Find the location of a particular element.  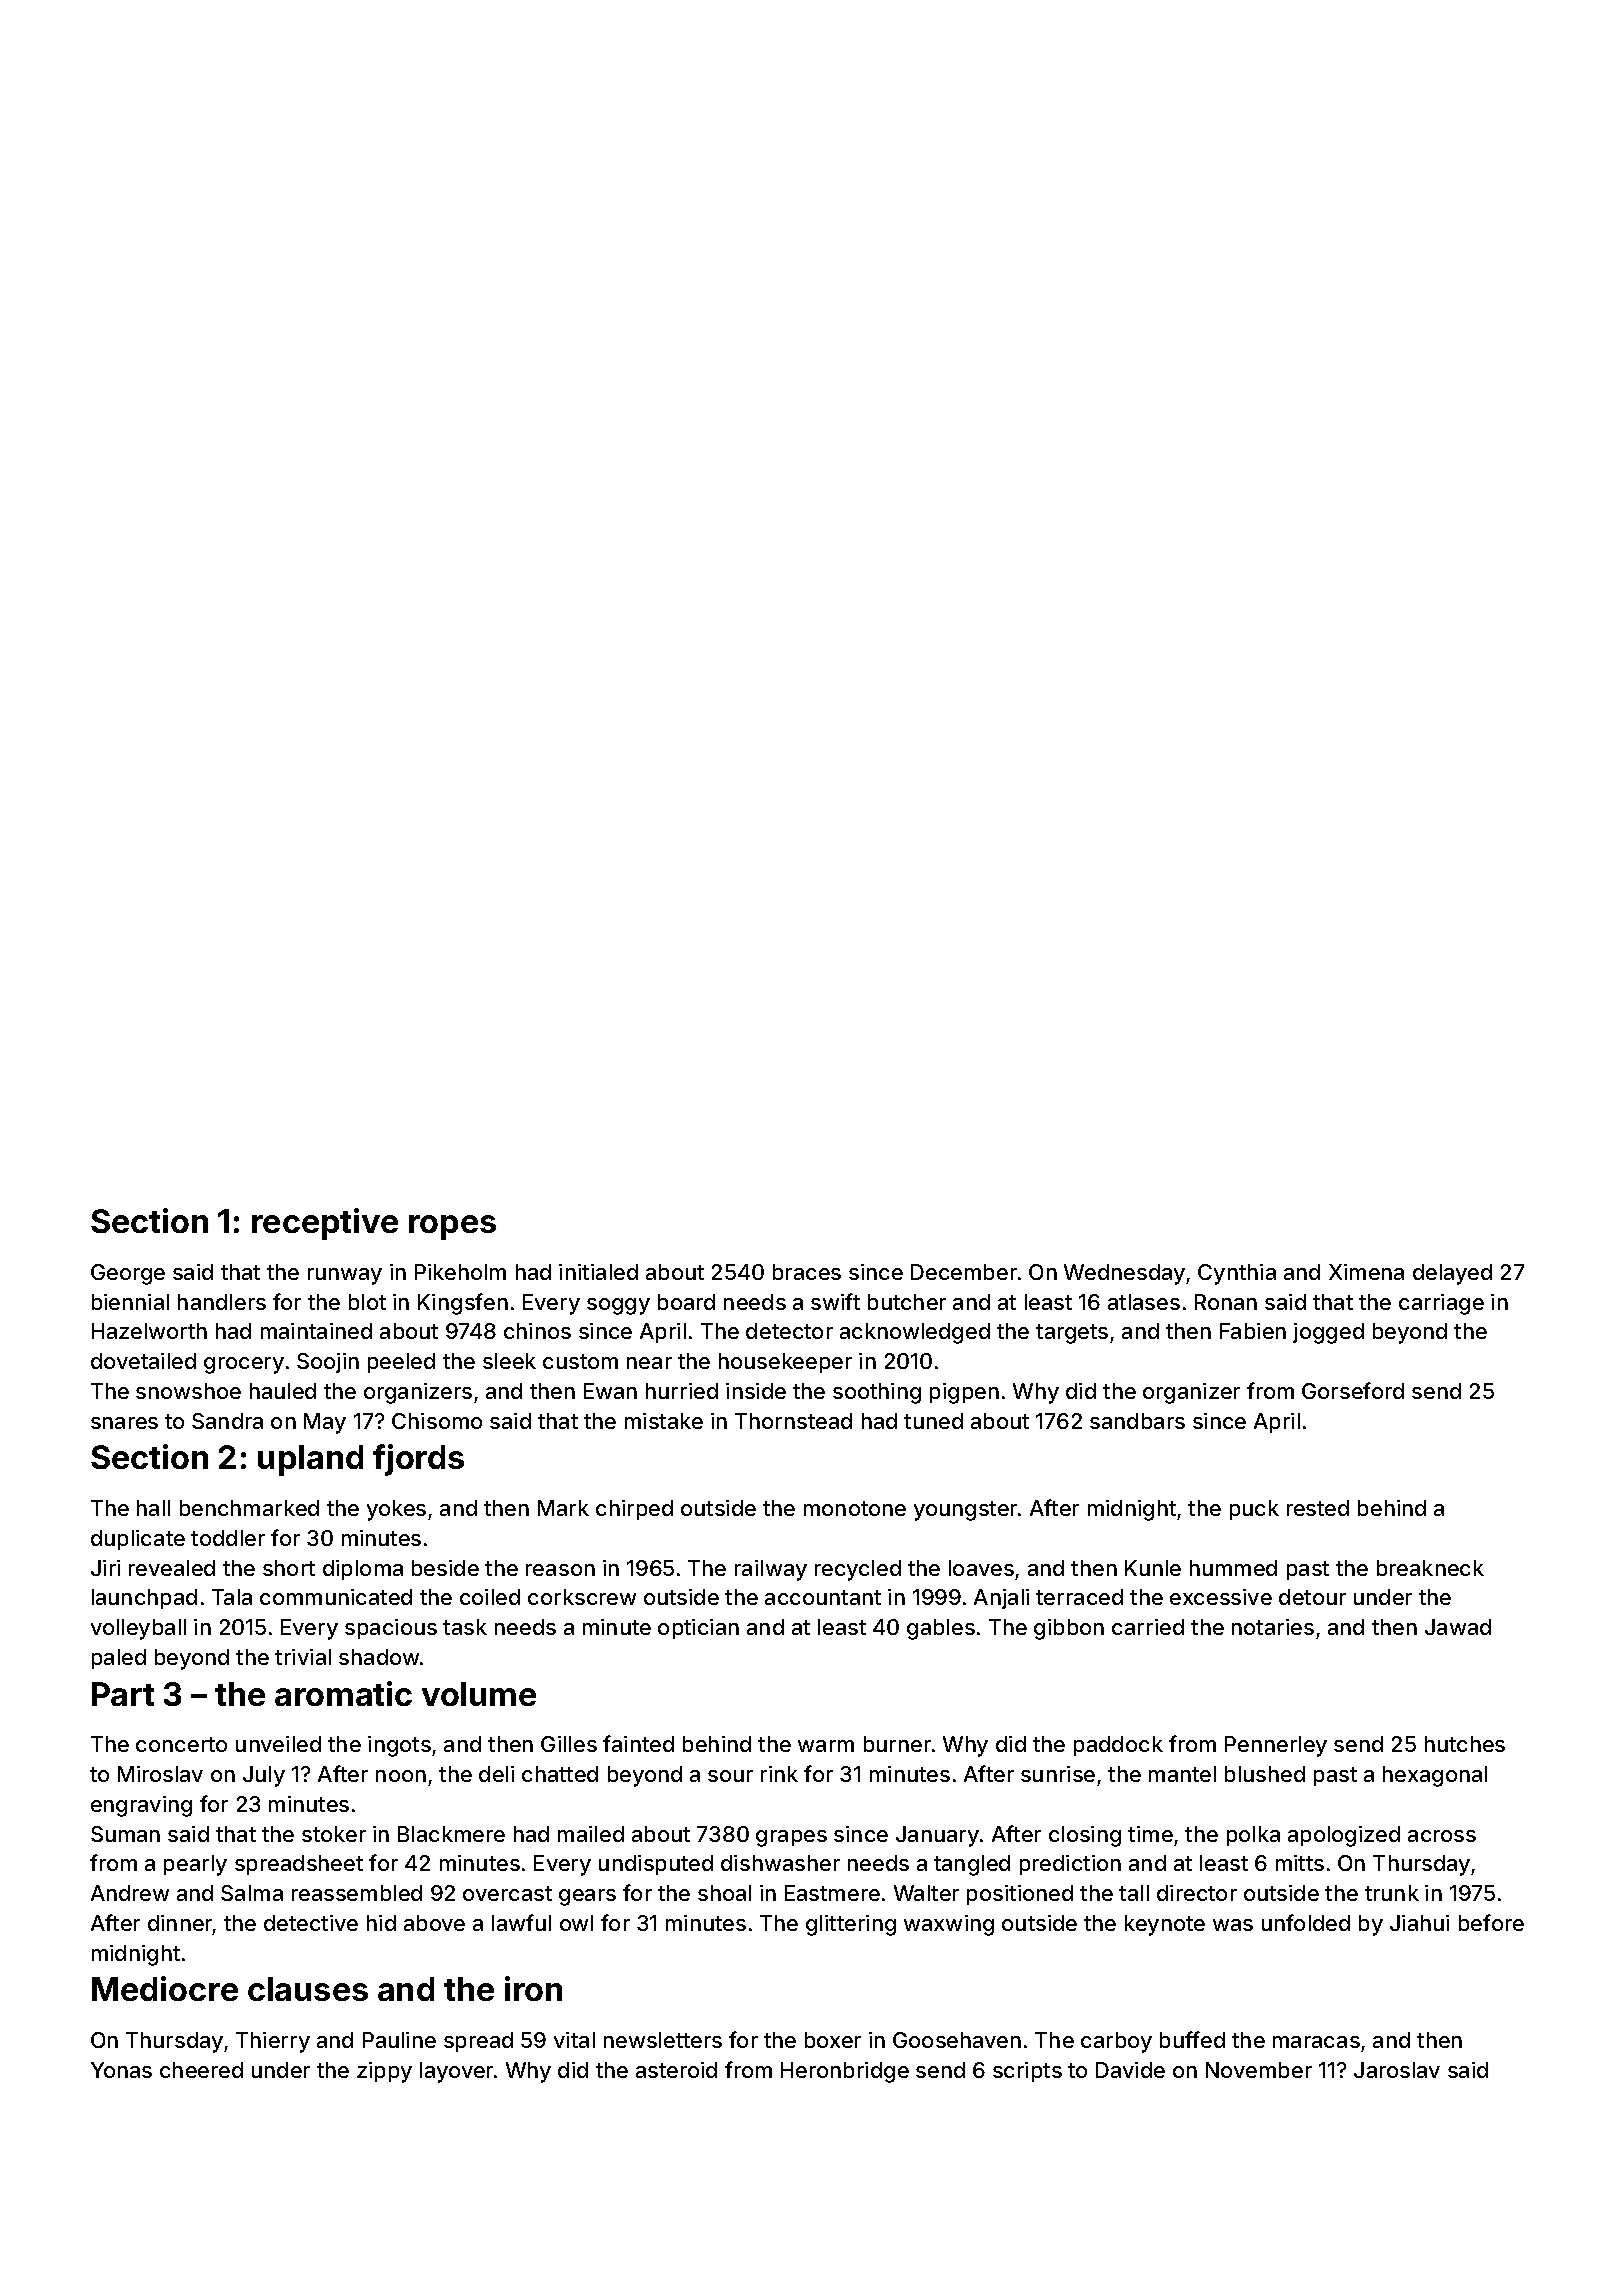

braces is located at coordinates (807, 1272).
